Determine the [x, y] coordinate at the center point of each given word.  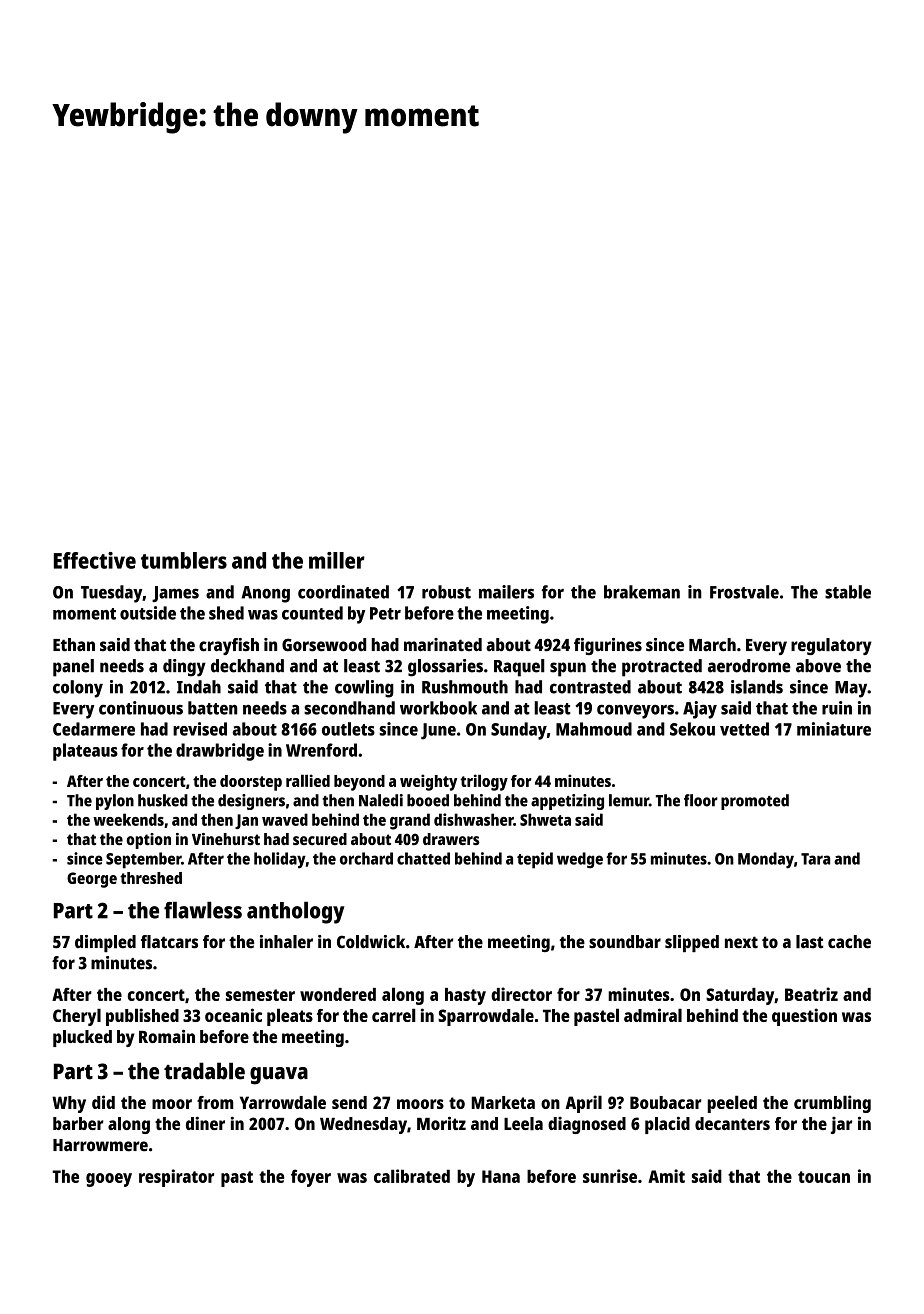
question [804, 1017]
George [92, 880]
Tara [815, 859]
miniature [834, 729]
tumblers [184, 560]
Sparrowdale [486, 1017]
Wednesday [363, 1125]
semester [260, 995]
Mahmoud [594, 729]
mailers [506, 592]
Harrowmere [100, 1145]
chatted [423, 858]
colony [78, 689]
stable [848, 592]
